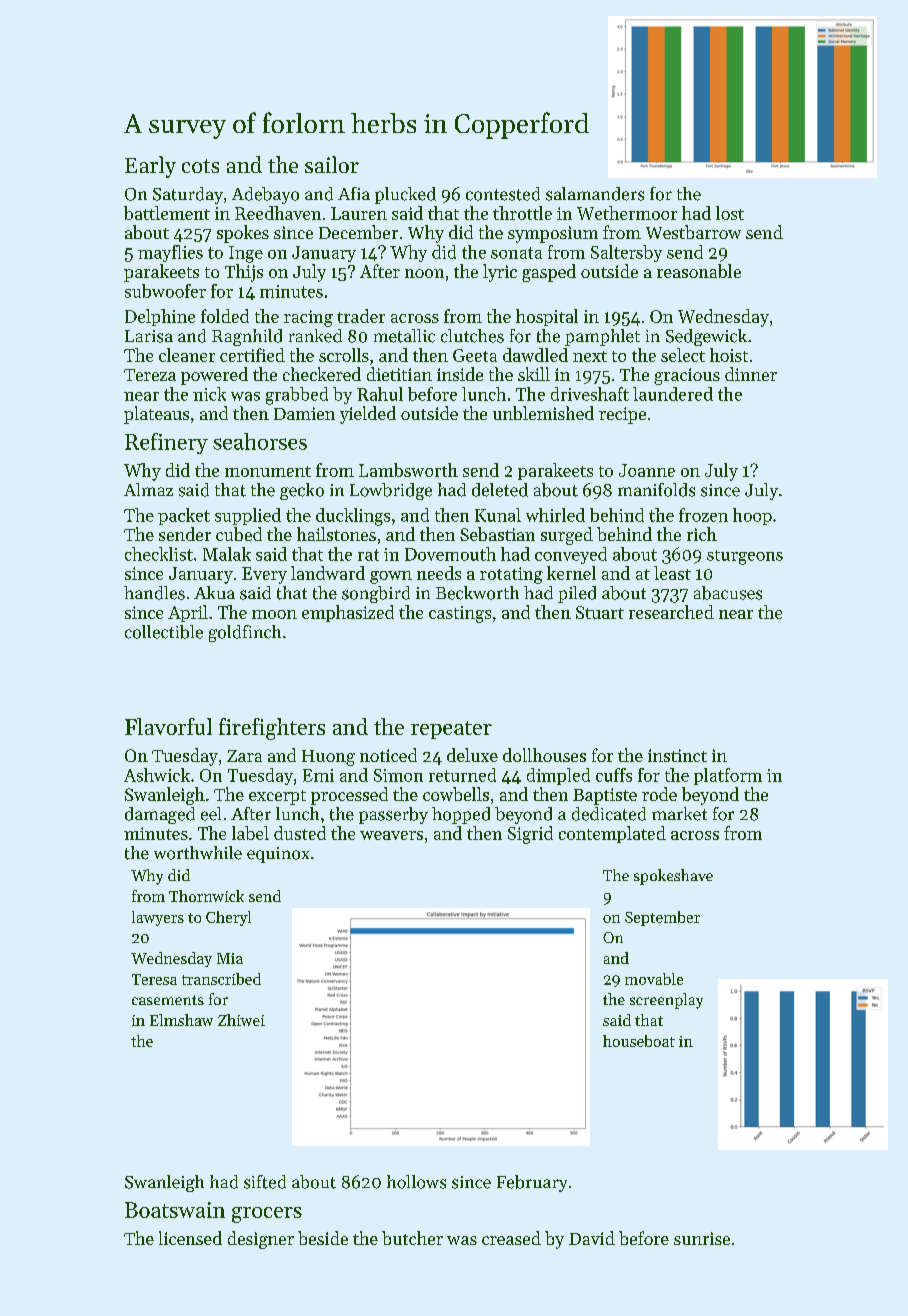 This document has height=1316, width=908. I want to click on metallic, so click(404, 336).
